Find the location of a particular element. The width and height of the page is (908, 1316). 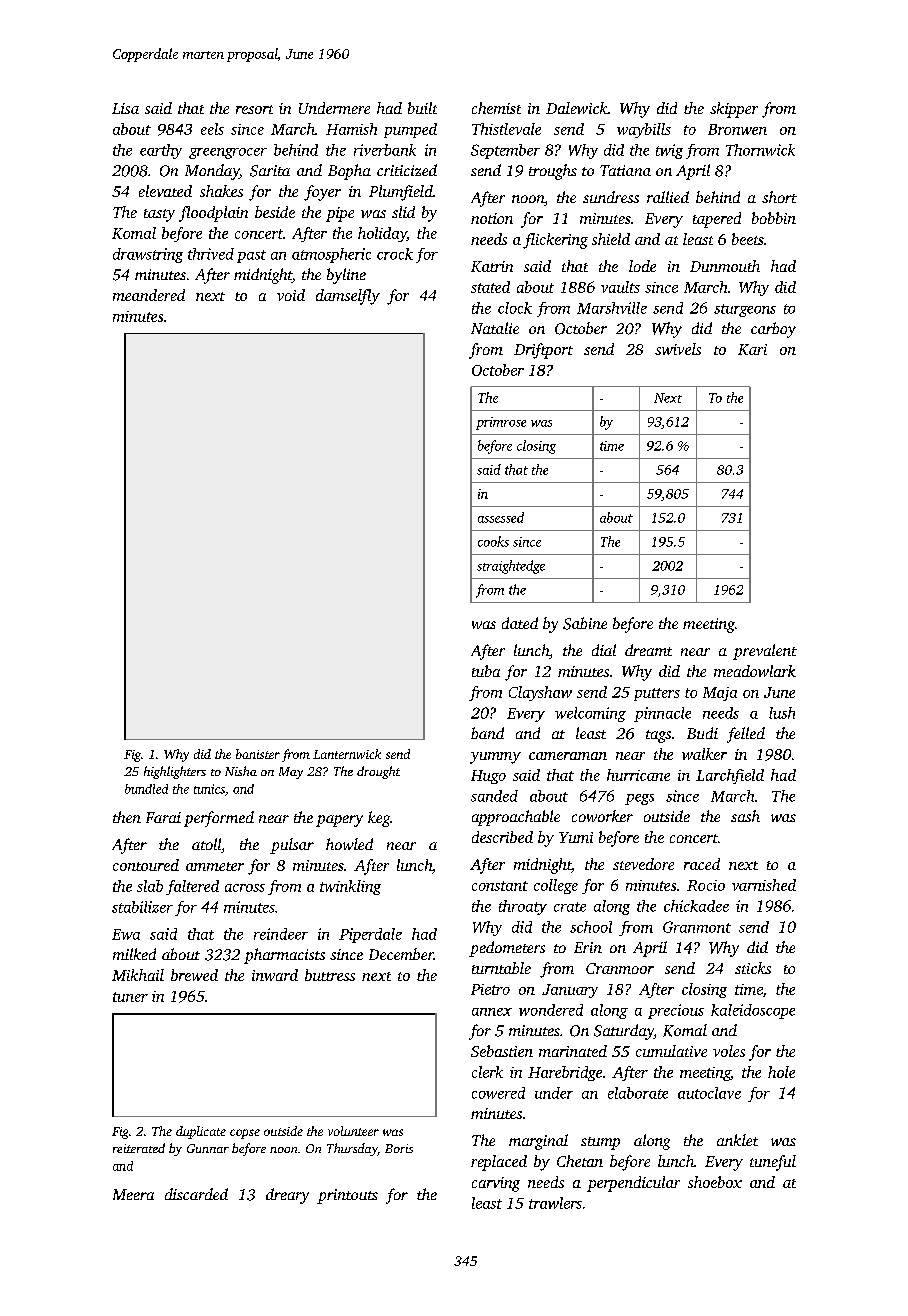

brewed is located at coordinates (194, 975).
